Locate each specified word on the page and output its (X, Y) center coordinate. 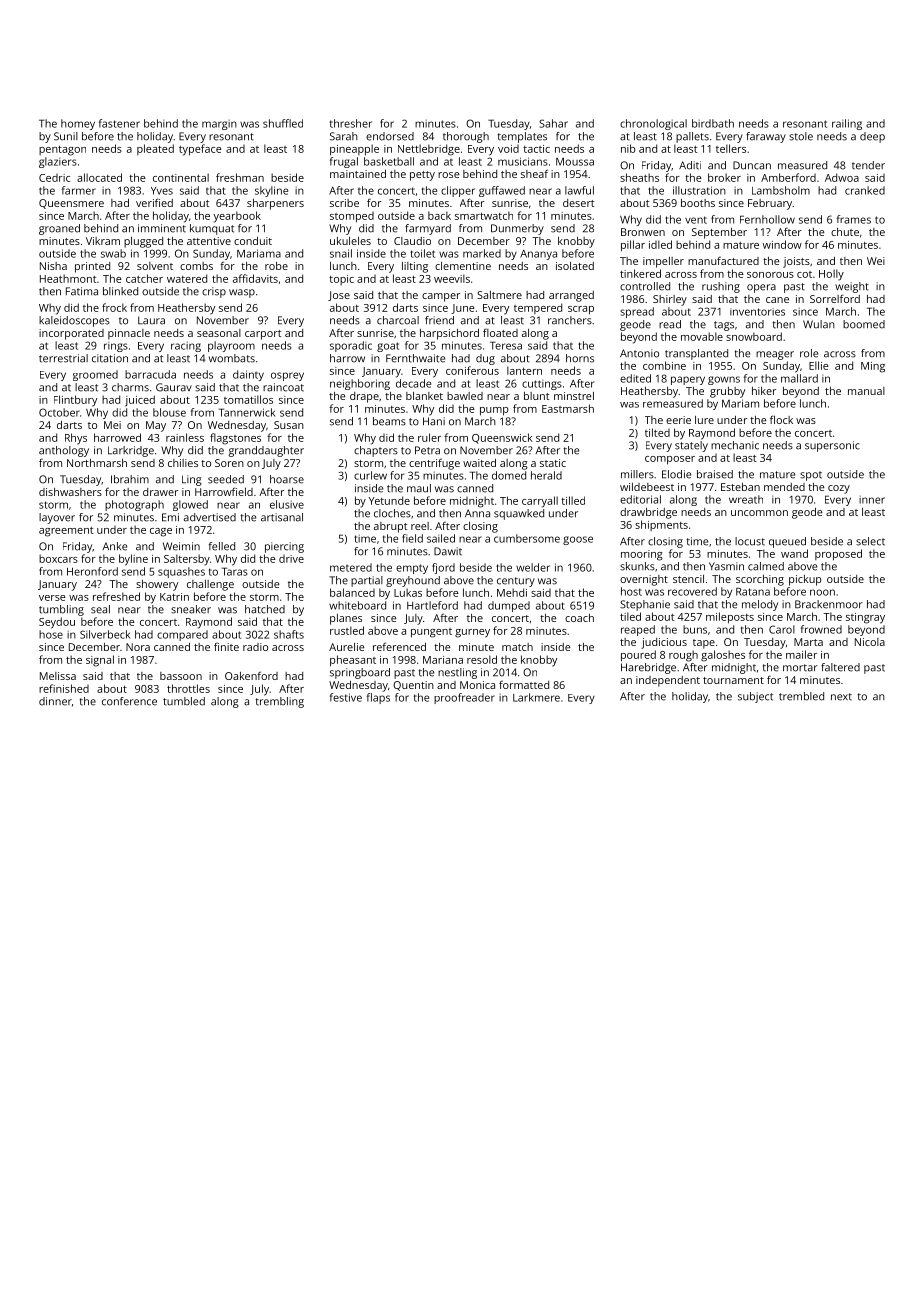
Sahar (553, 123)
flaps (378, 698)
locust (750, 541)
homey (78, 124)
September (719, 233)
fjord (443, 568)
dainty (248, 375)
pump (494, 411)
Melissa (58, 676)
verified (154, 202)
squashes (181, 572)
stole (801, 136)
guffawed (502, 191)
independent (668, 681)
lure (704, 420)
